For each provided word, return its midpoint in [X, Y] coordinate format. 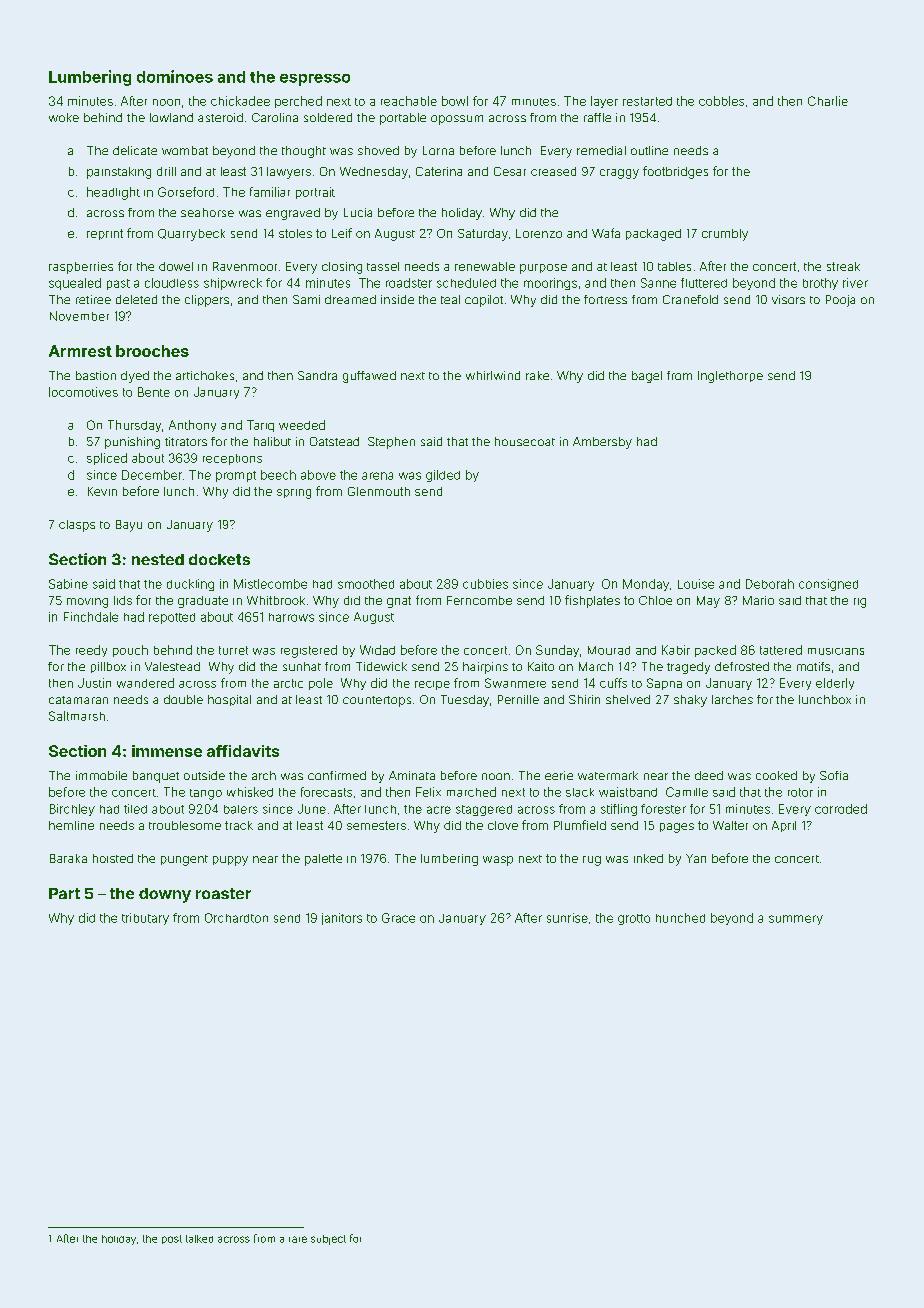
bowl [455, 101]
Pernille [518, 699]
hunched [680, 918]
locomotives [83, 392]
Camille [687, 792]
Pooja [840, 301]
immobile [101, 775]
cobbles [721, 101]
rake [537, 375]
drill [166, 171]
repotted [172, 618]
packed [715, 651]
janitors [342, 919]
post [172, 1239]
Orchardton [236, 918]
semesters [376, 825]
